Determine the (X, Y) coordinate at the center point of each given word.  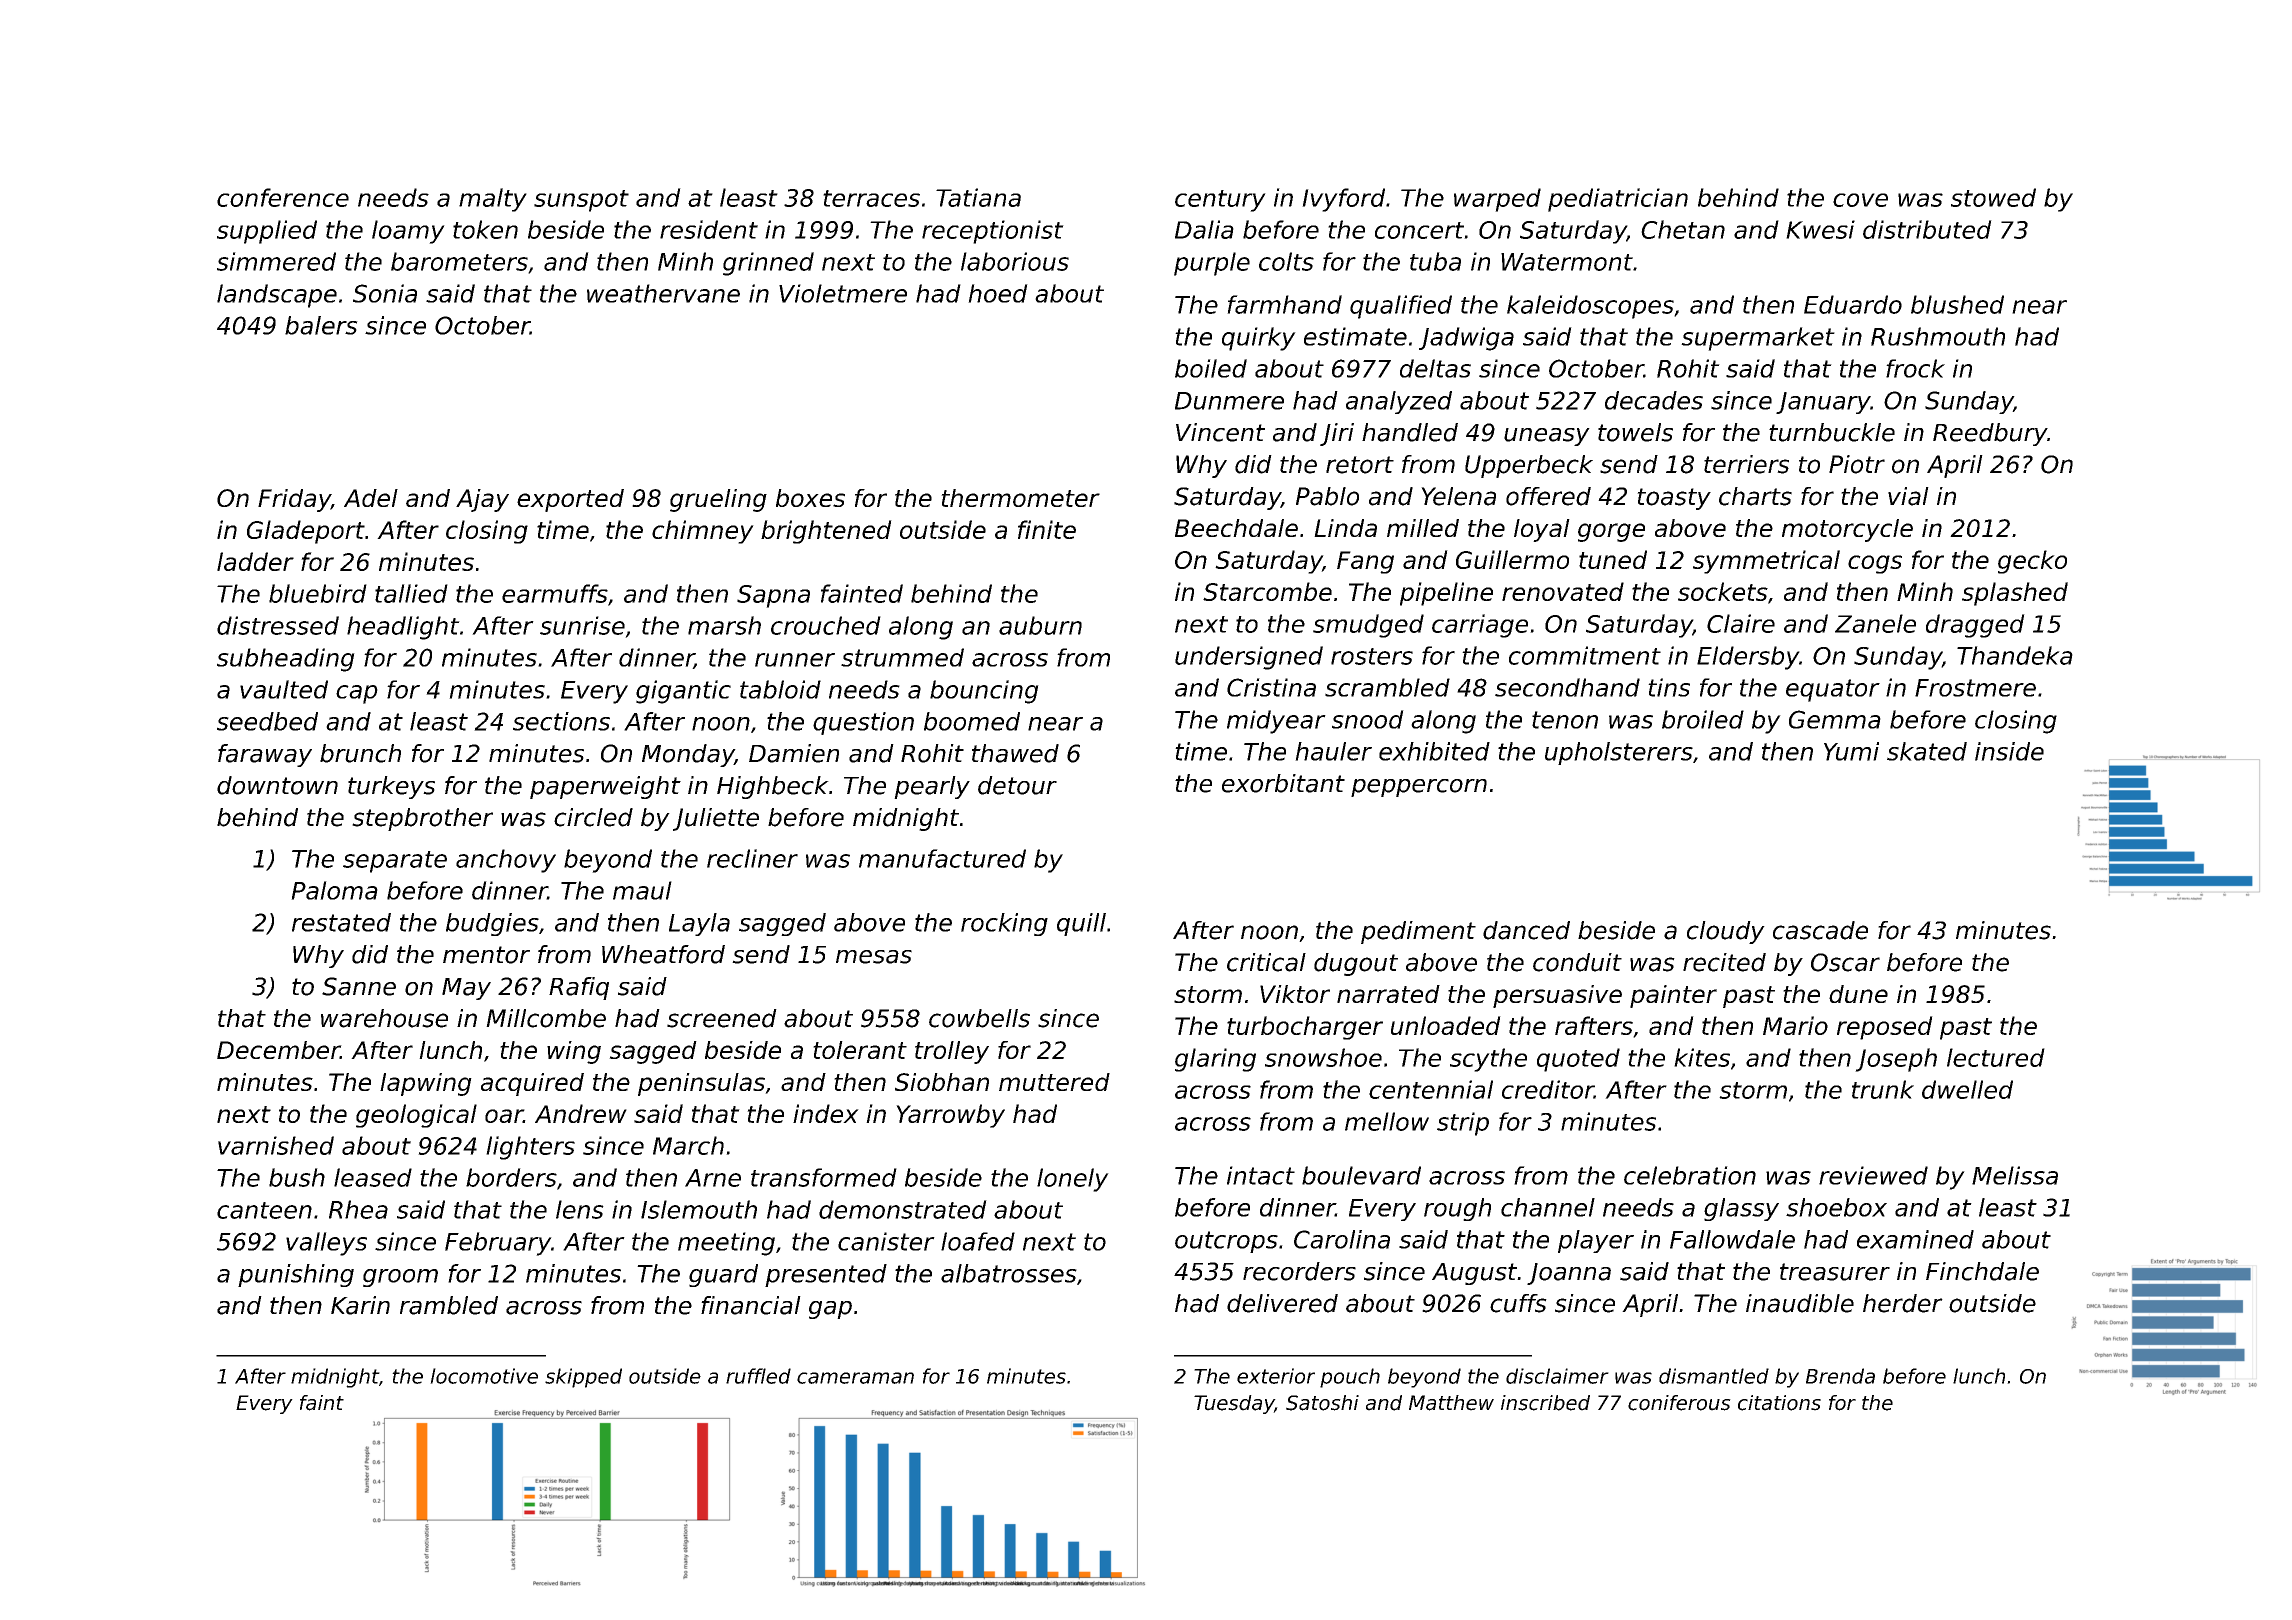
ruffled (758, 1376)
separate (395, 862)
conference (283, 197)
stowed (1993, 197)
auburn (1040, 625)
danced (1526, 930)
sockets (1723, 591)
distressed (278, 625)
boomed (972, 721)
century (1220, 201)
